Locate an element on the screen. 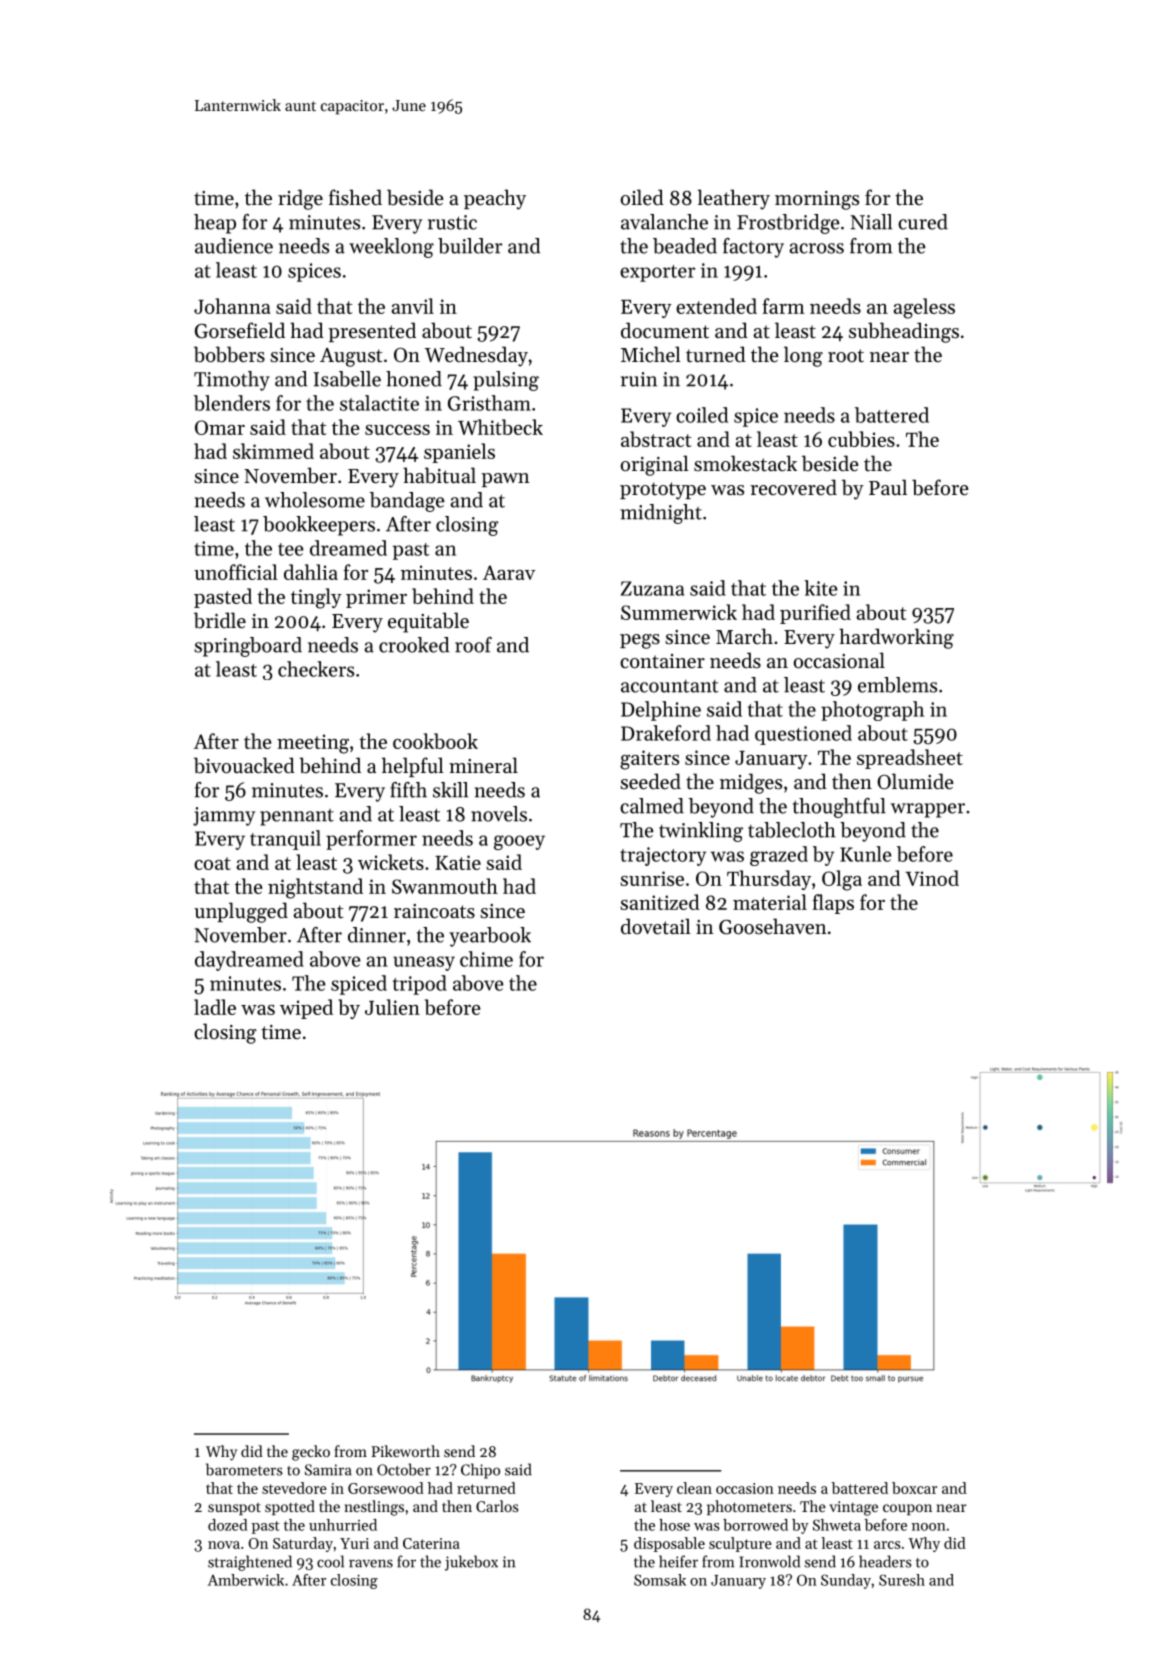  gooey is located at coordinates (519, 842).
